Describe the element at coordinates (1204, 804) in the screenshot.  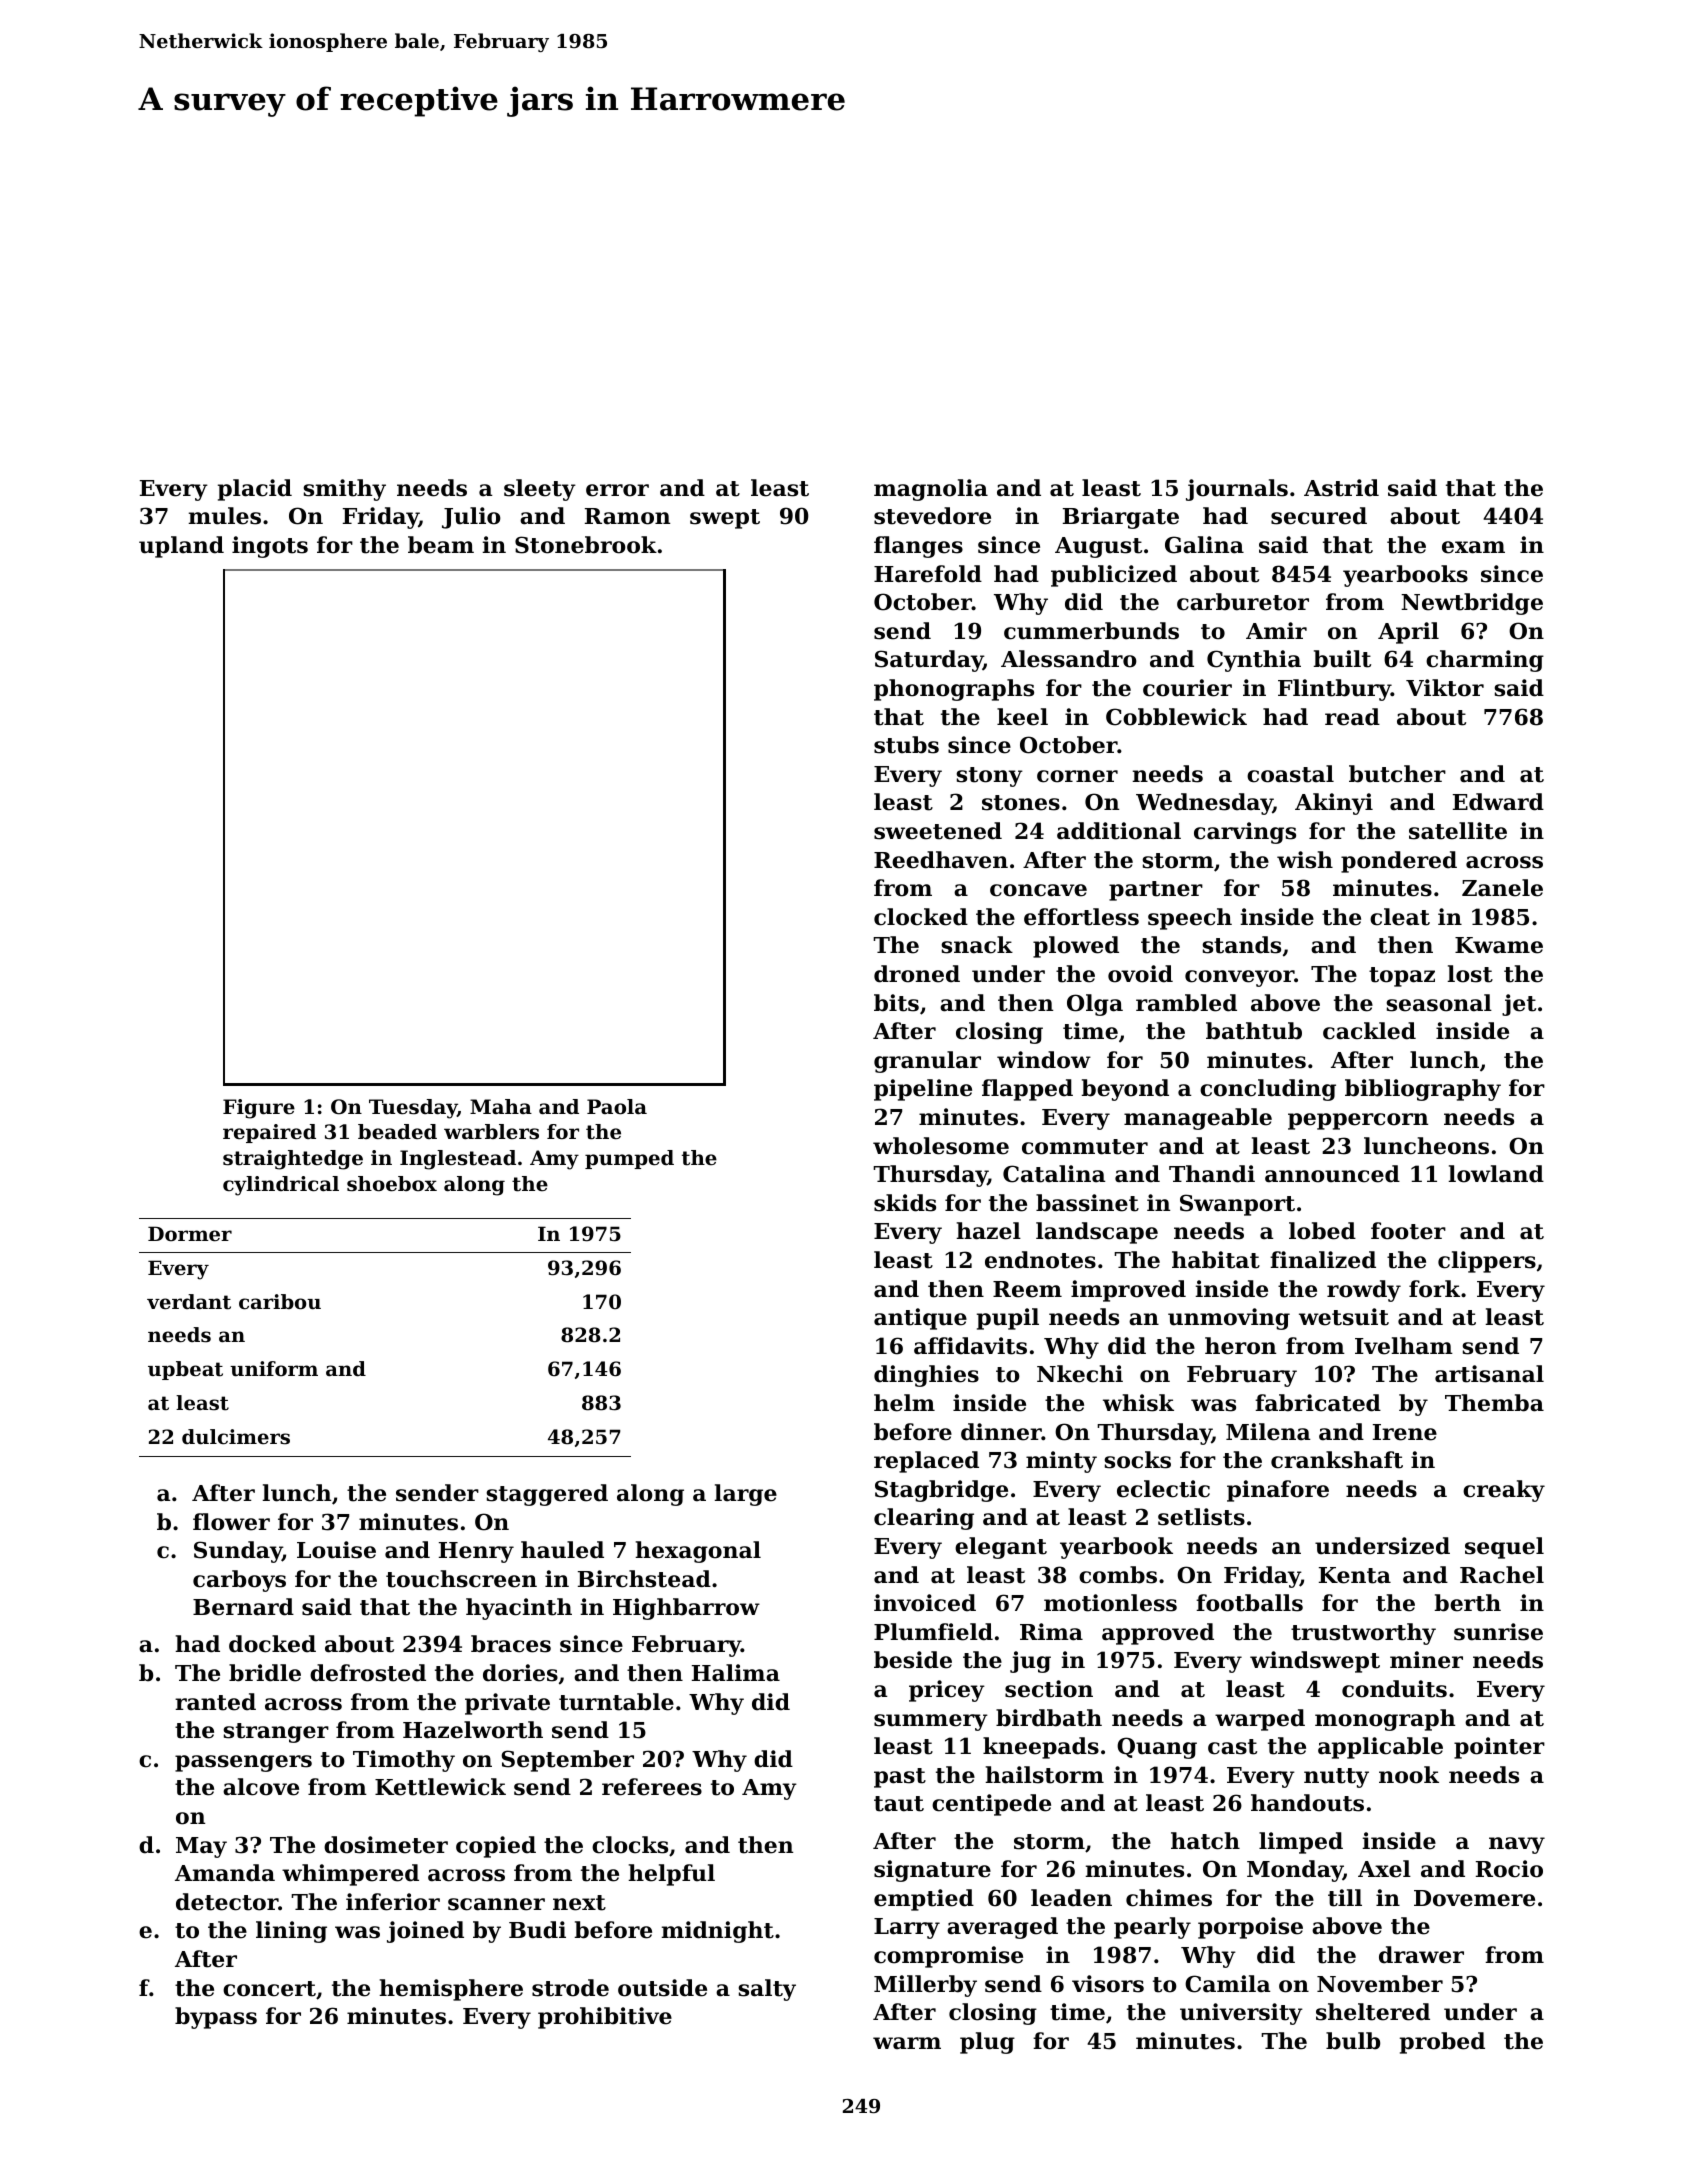
I see `Wednesday` at that location.
